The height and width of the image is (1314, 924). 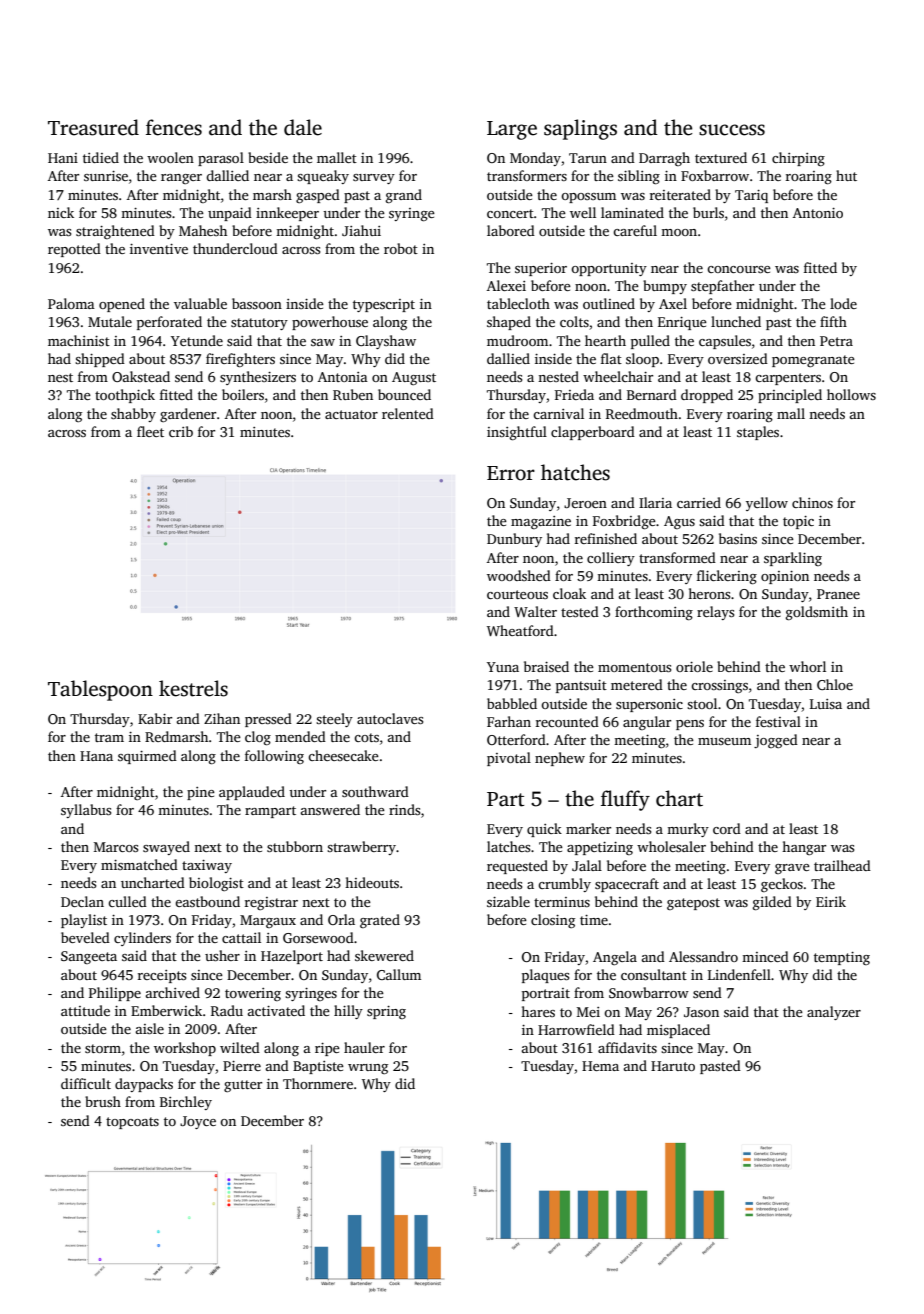 I want to click on survey, so click(x=374, y=179).
